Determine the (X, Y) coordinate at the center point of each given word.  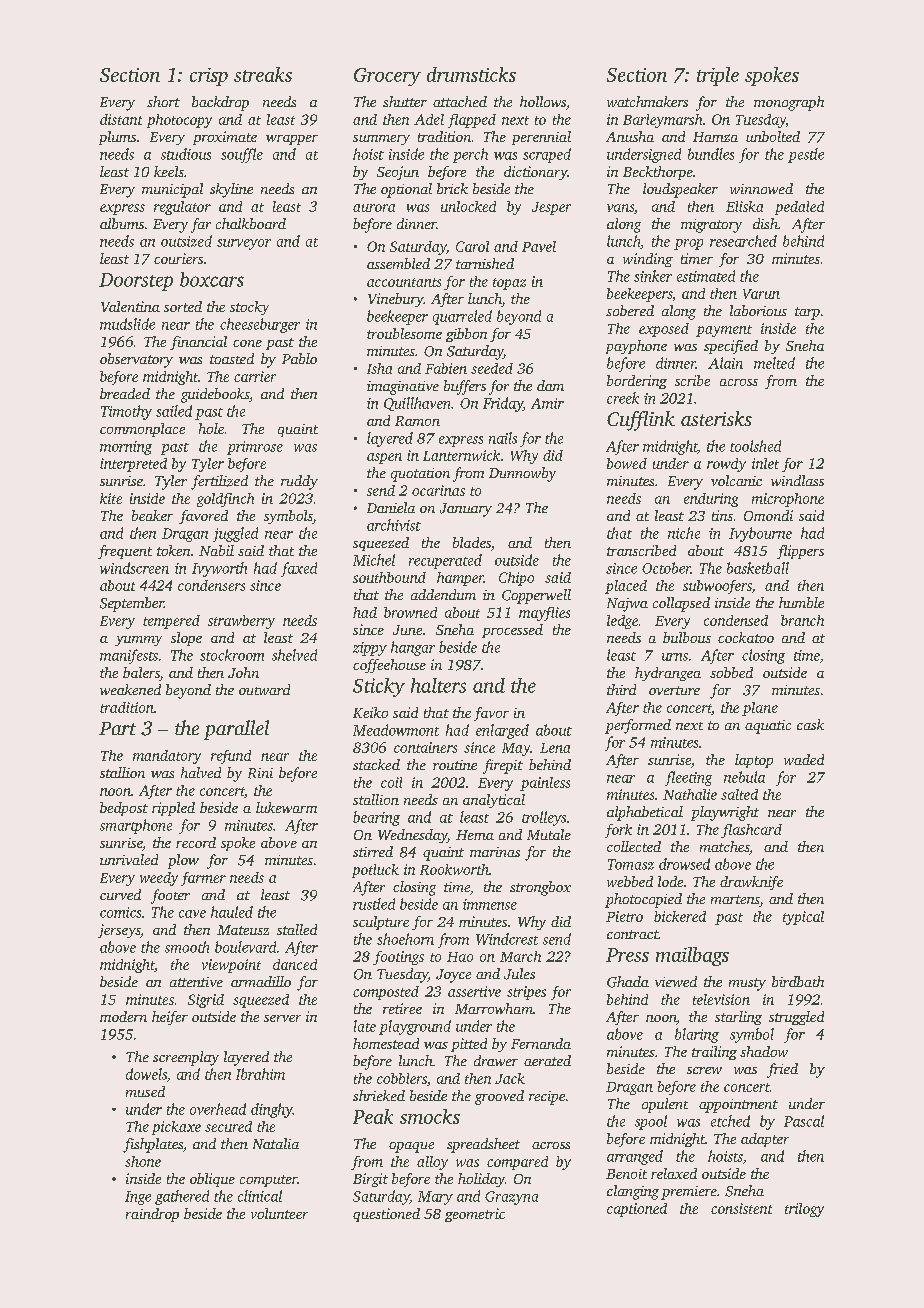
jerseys (119, 931)
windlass (797, 480)
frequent (125, 552)
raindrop (152, 1215)
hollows (543, 101)
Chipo (516, 579)
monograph (789, 103)
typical (803, 918)
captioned (637, 1210)
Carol (472, 246)
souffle (242, 155)
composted (386, 993)
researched (743, 241)
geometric (475, 1215)
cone (247, 343)
